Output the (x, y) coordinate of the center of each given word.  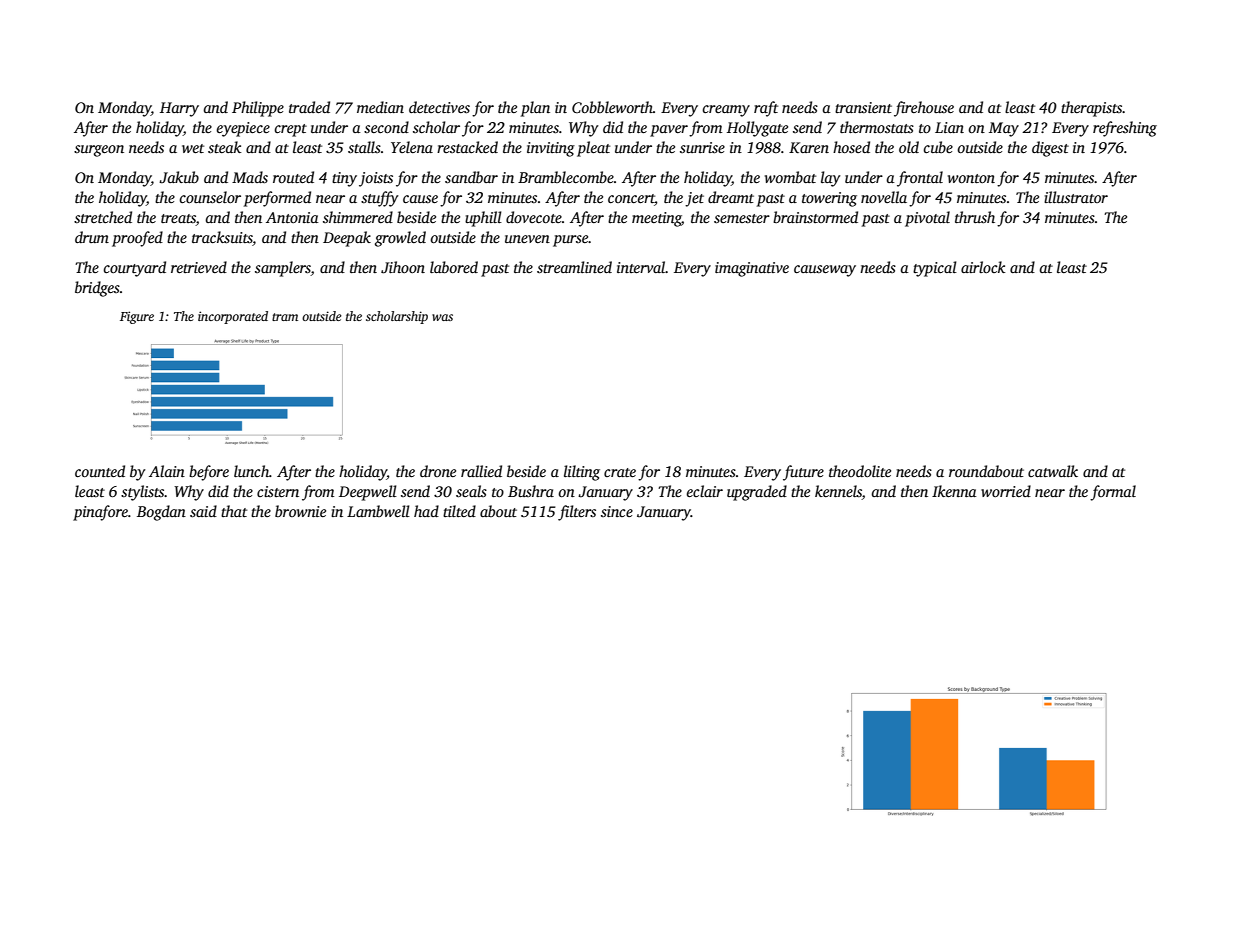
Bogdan (161, 513)
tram (285, 317)
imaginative (752, 269)
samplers (283, 269)
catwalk (1053, 471)
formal (1113, 493)
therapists (1092, 109)
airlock (983, 267)
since (617, 511)
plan (535, 109)
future (803, 473)
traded (309, 107)
